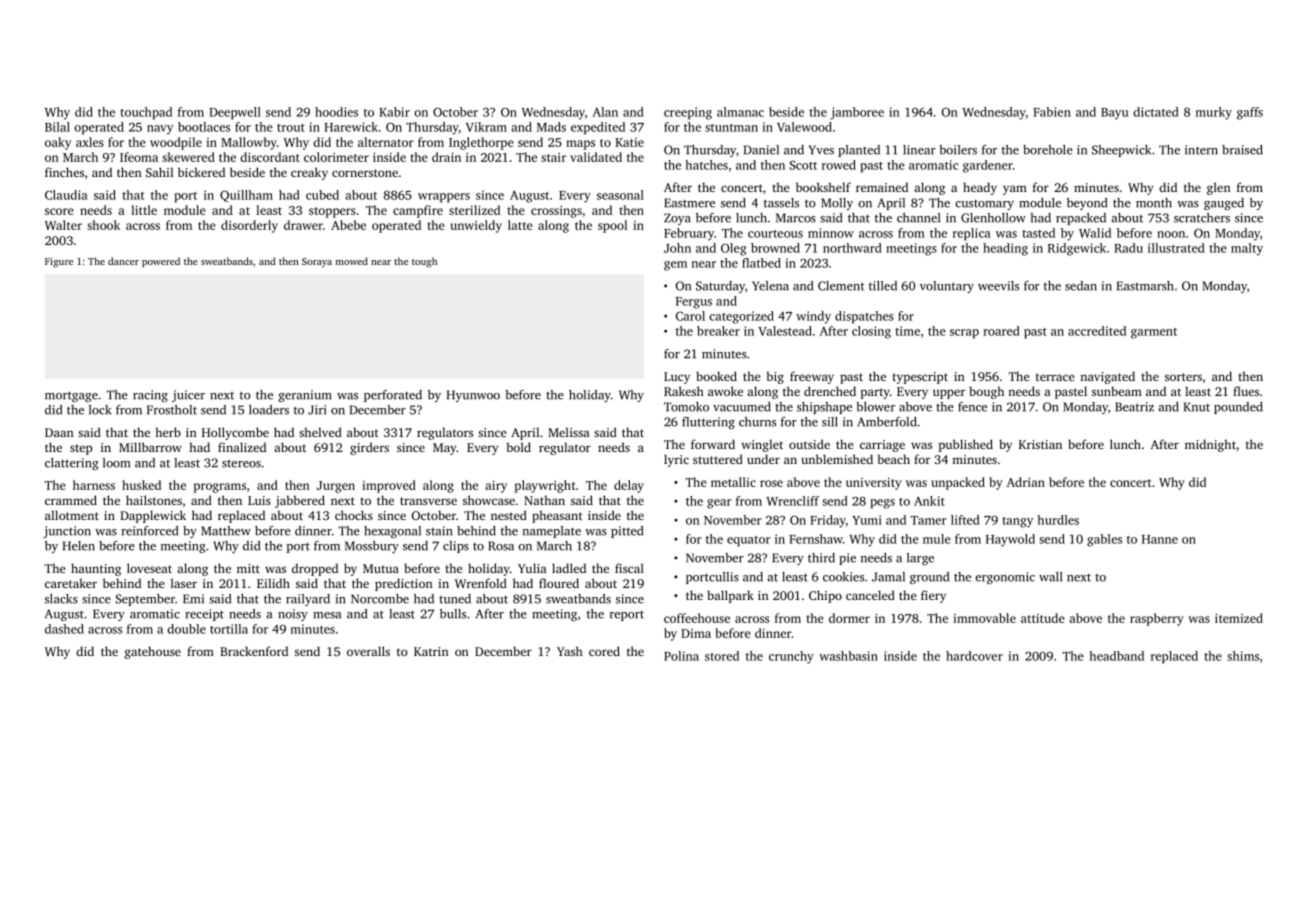 The image size is (1308, 924). Describe the element at coordinates (315, 569) in the document. I see `dropped` at that location.
